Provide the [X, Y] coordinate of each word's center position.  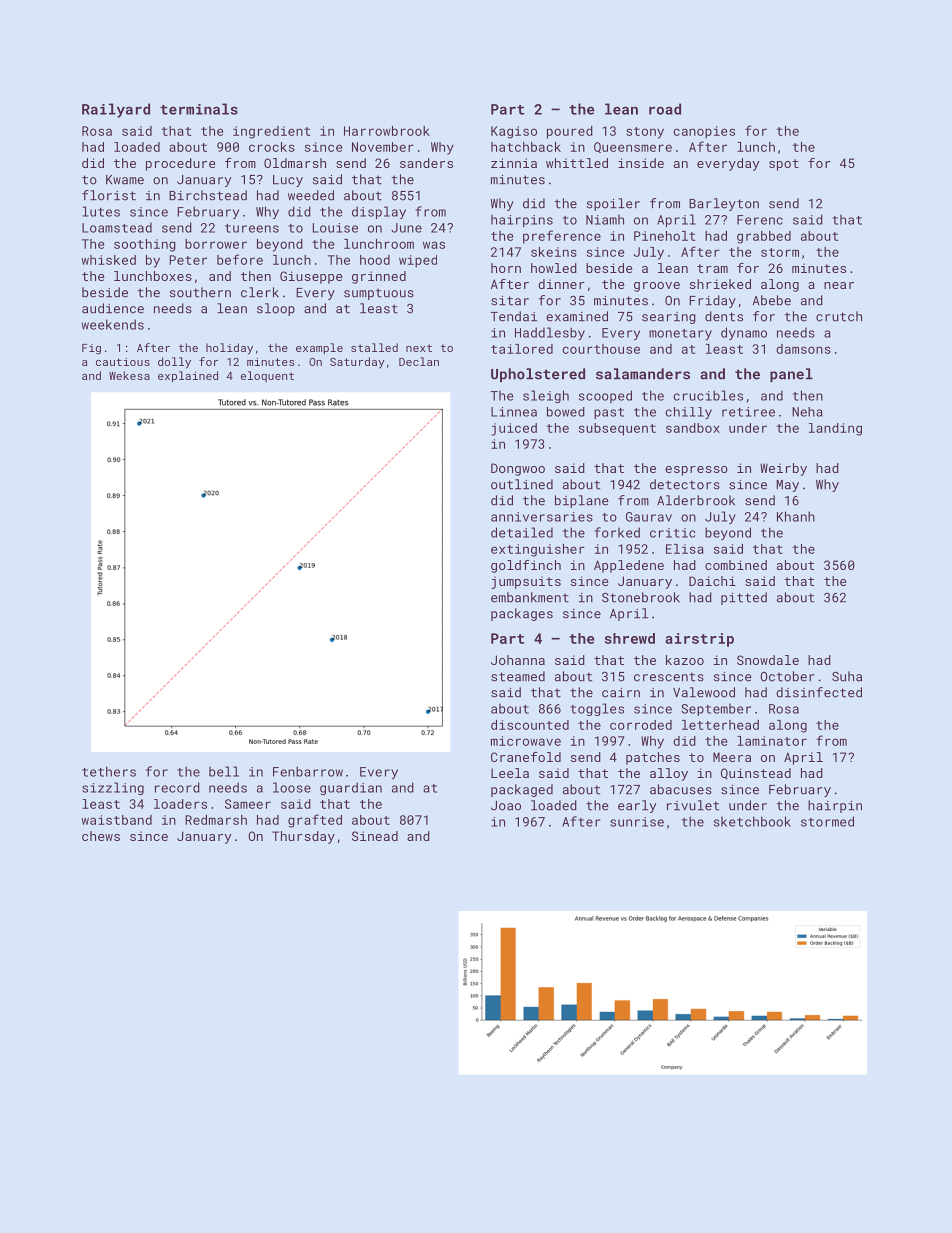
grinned [379, 277]
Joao [506, 806]
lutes [101, 211]
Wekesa [129, 375]
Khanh [796, 516]
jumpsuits [526, 582]
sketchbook [752, 821]
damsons [803, 349]
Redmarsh [216, 820]
